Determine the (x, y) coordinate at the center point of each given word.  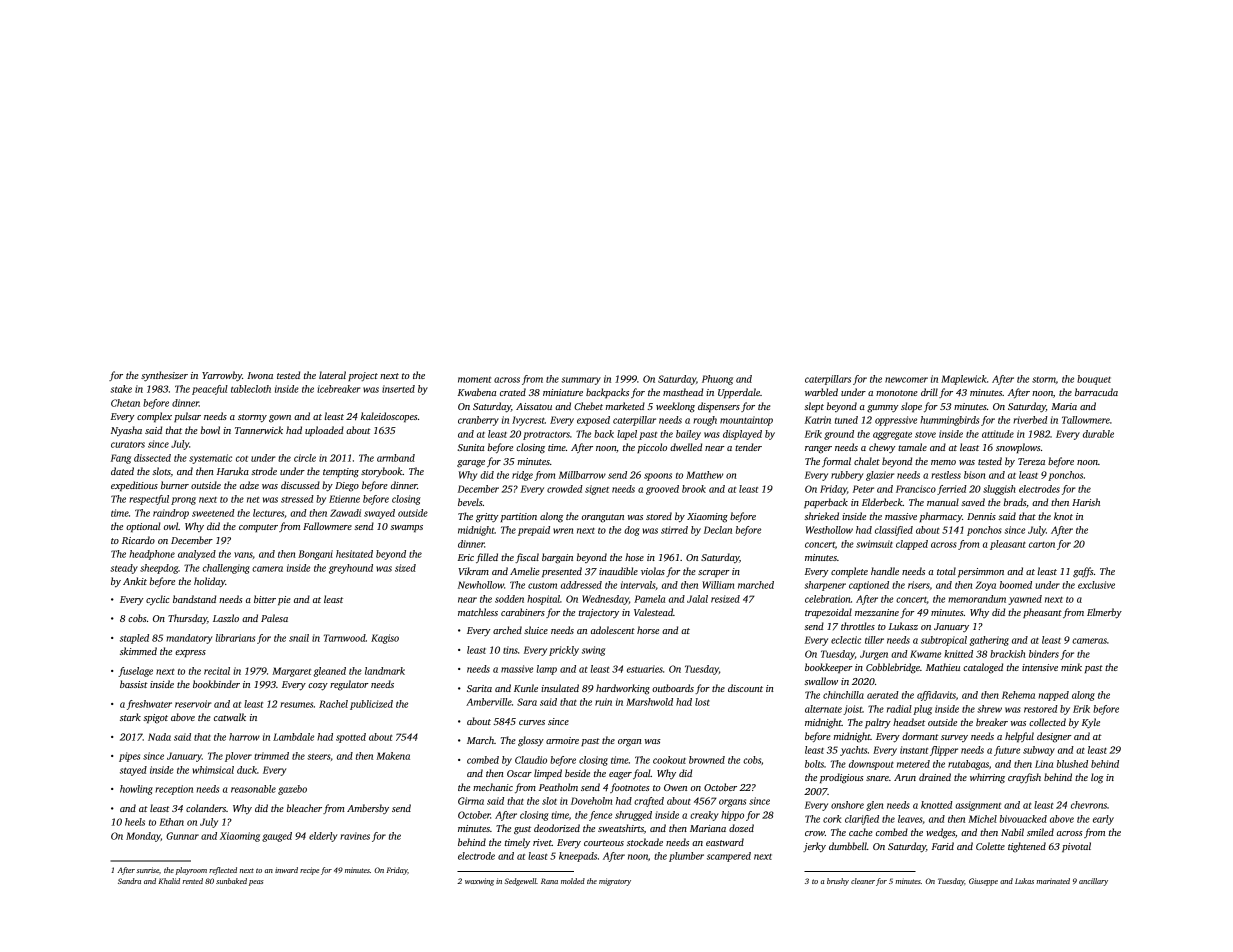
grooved (662, 490)
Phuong (717, 380)
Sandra (129, 881)
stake (121, 389)
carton (1042, 545)
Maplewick (964, 380)
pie (284, 600)
